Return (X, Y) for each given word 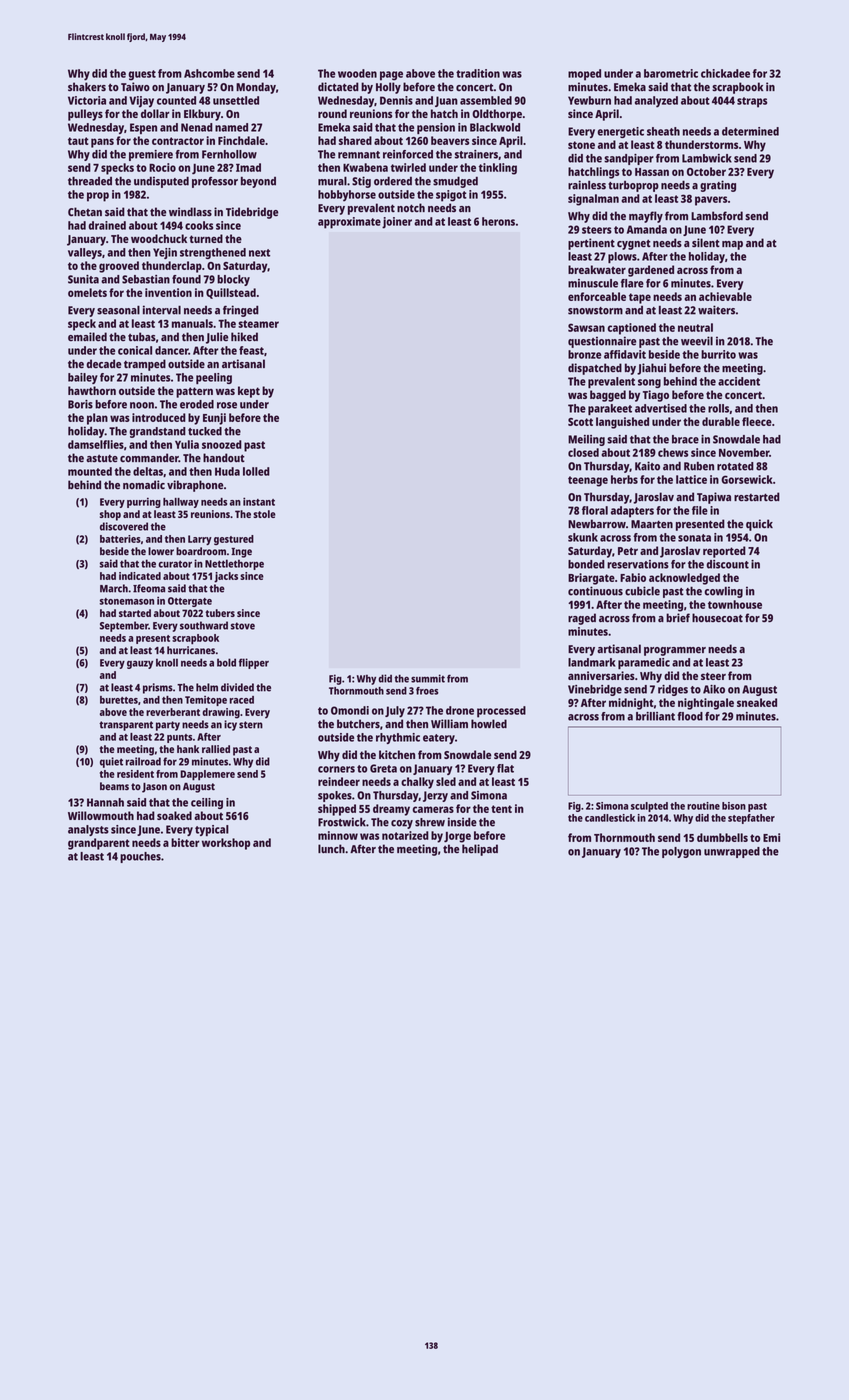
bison (734, 806)
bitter (185, 842)
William (449, 723)
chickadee (725, 73)
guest (142, 75)
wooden (357, 73)
